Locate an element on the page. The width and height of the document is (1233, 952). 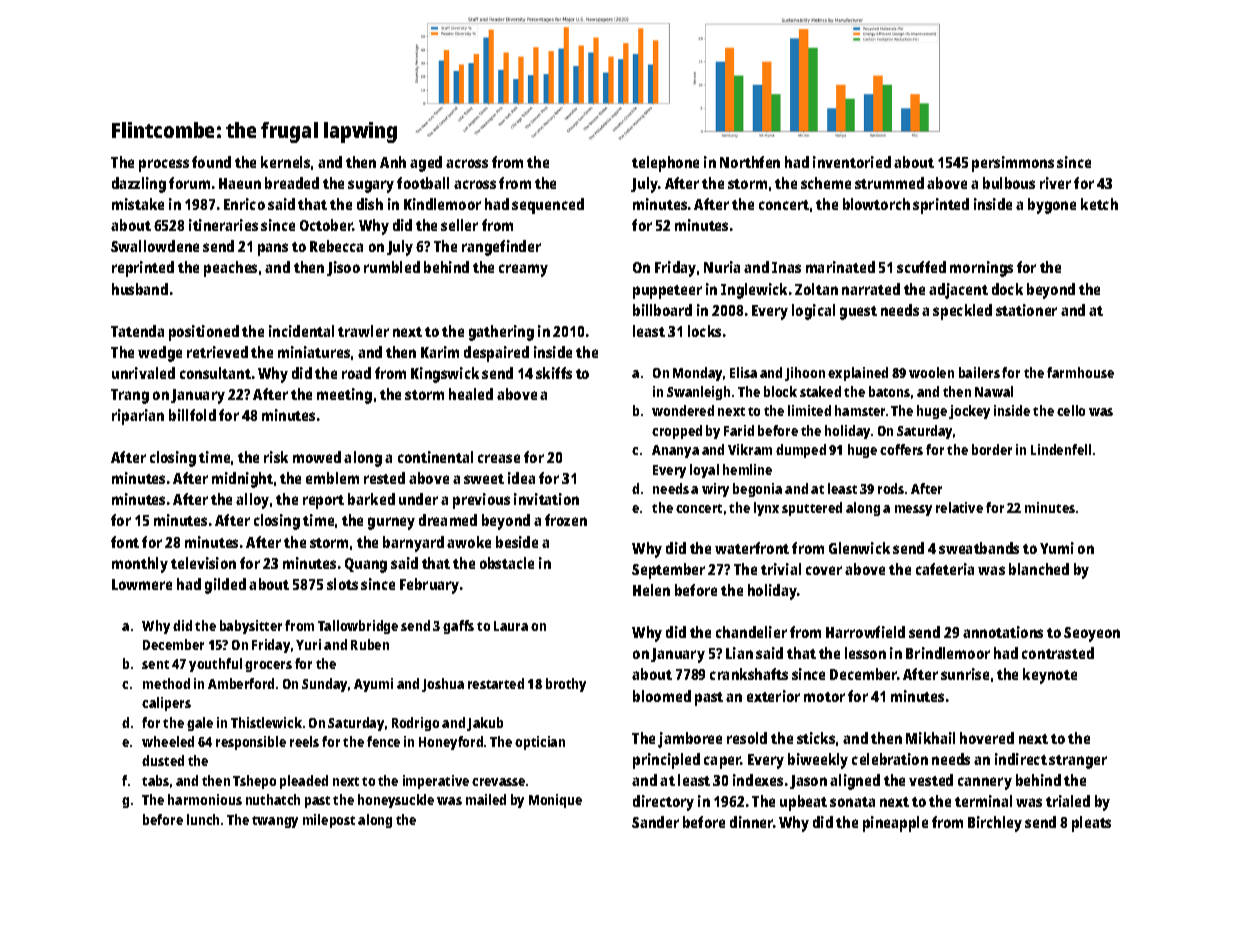
coffers is located at coordinates (901, 449).
